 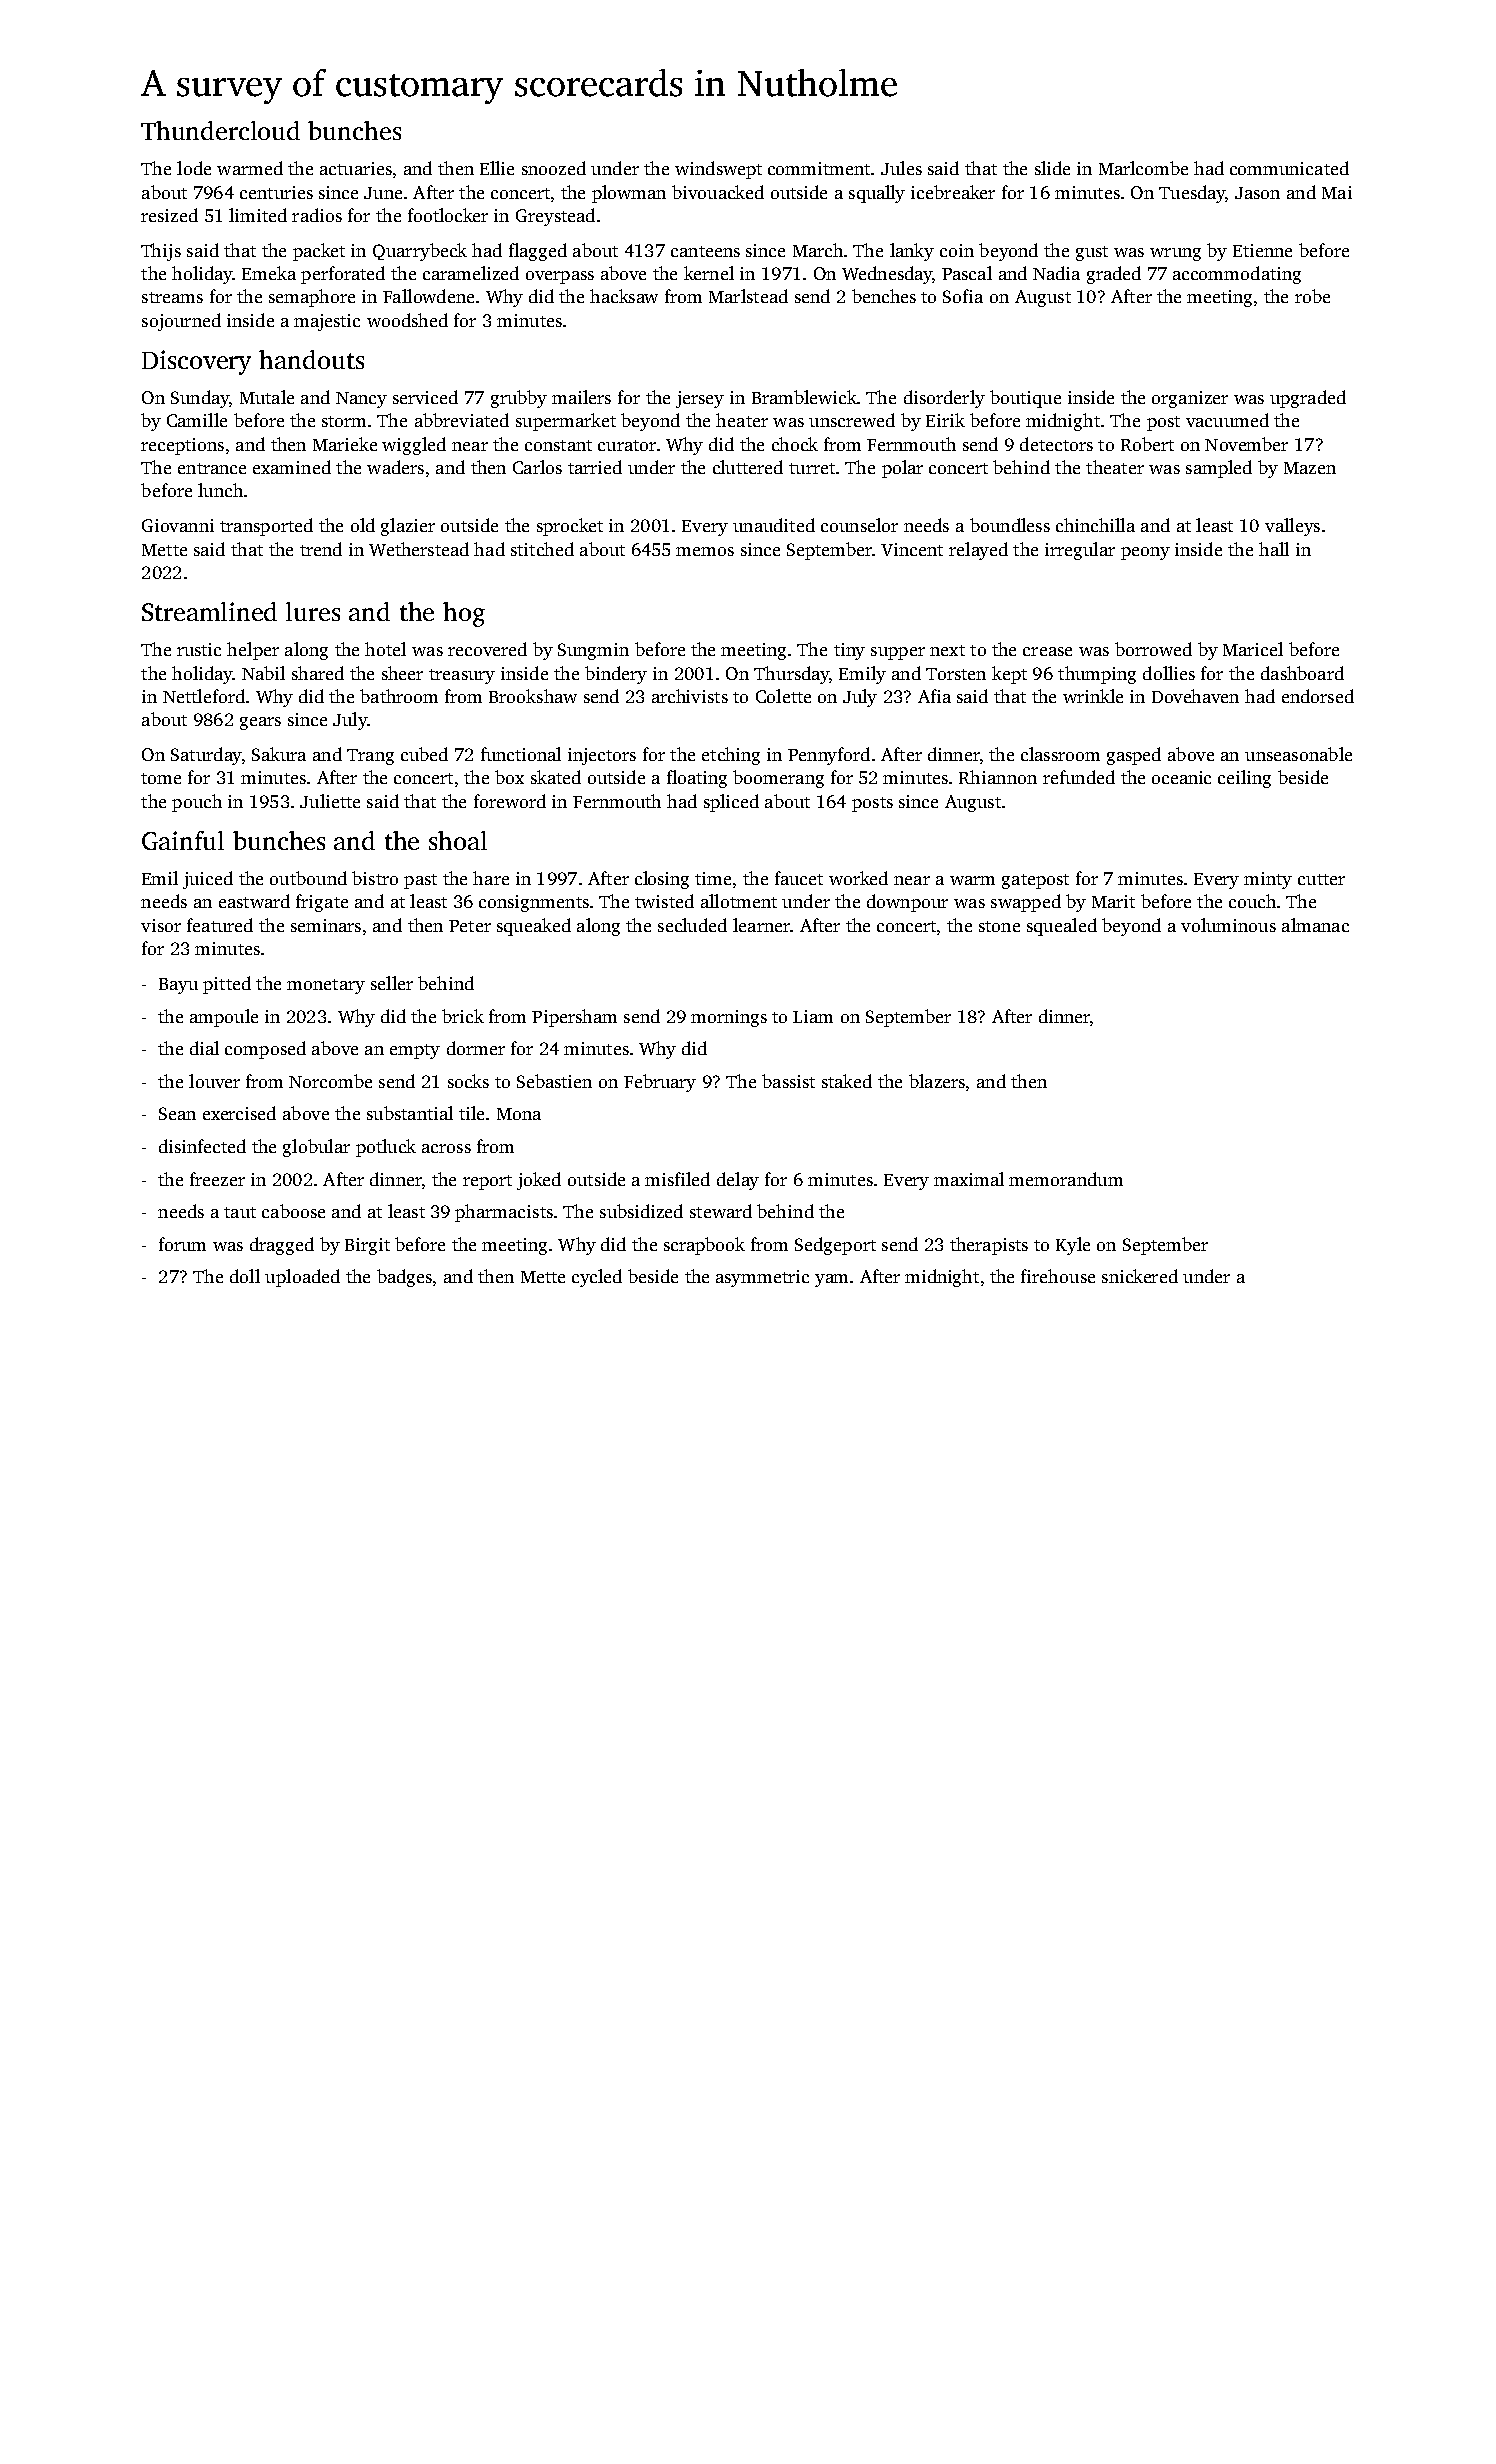 What do you see at coordinates (1227, 420) in the screenshot?
I see `vacuumed` at bounding box center [1227, 420].
